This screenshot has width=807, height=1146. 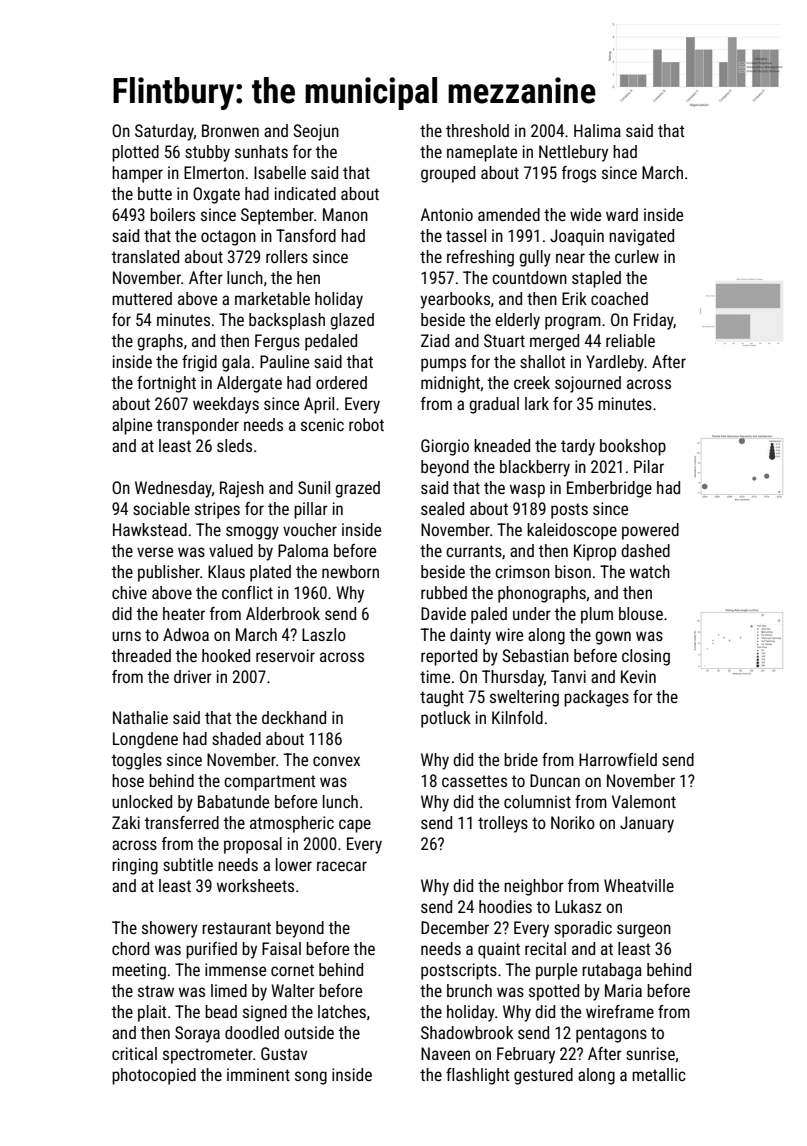 I want to click on rubbed, so click(x=444, y=592).
